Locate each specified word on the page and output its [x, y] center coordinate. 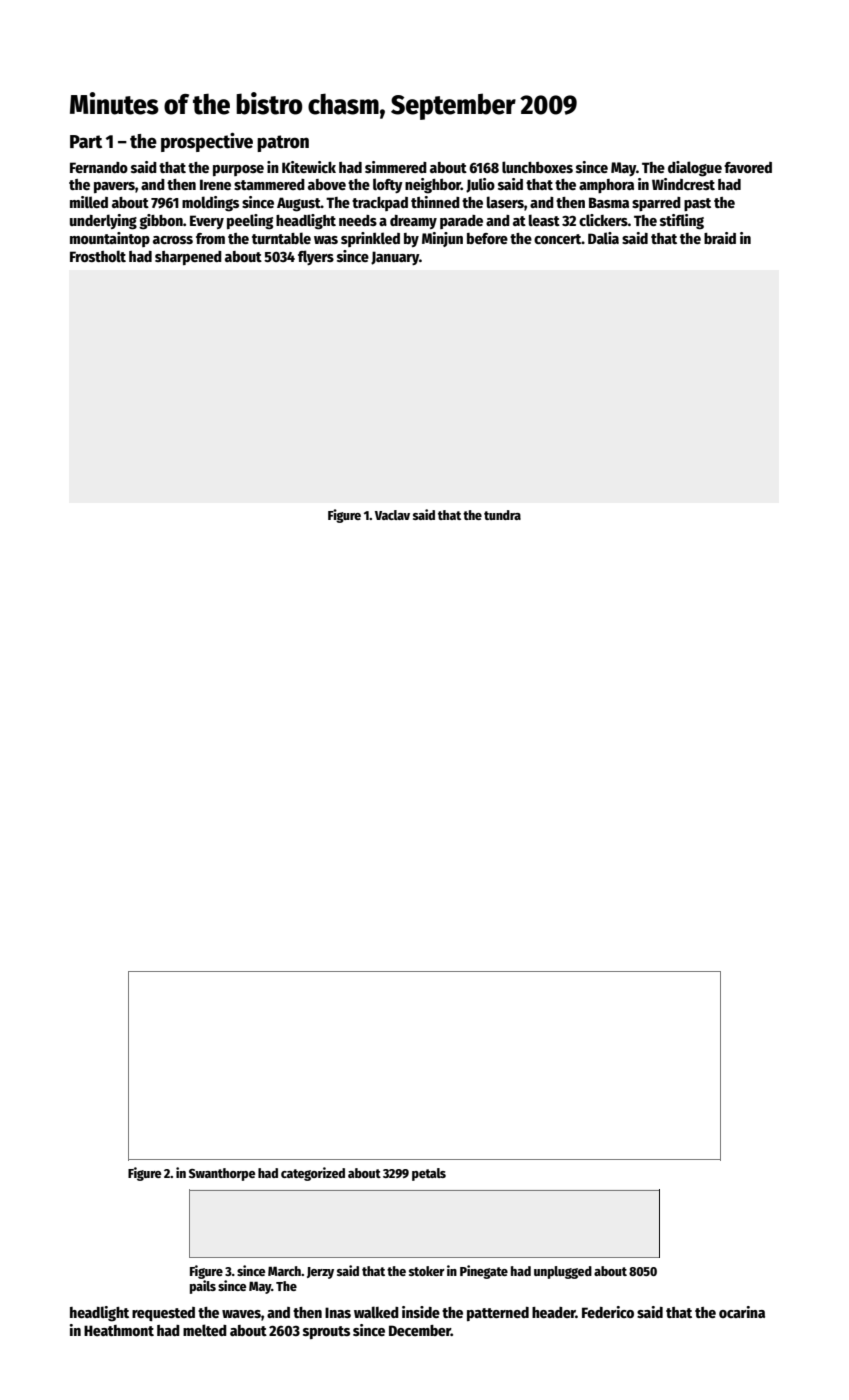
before [487, 238]
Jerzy [320, 1273]
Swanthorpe [222, 1174]
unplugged [563, 1272]
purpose [238, 170]
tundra [502, 515]
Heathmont [119, 1330]
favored [748, 167]
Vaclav [392, 515]
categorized [313, 1174]
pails [203, 1287]
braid [720, 238]
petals [429, 1174]
